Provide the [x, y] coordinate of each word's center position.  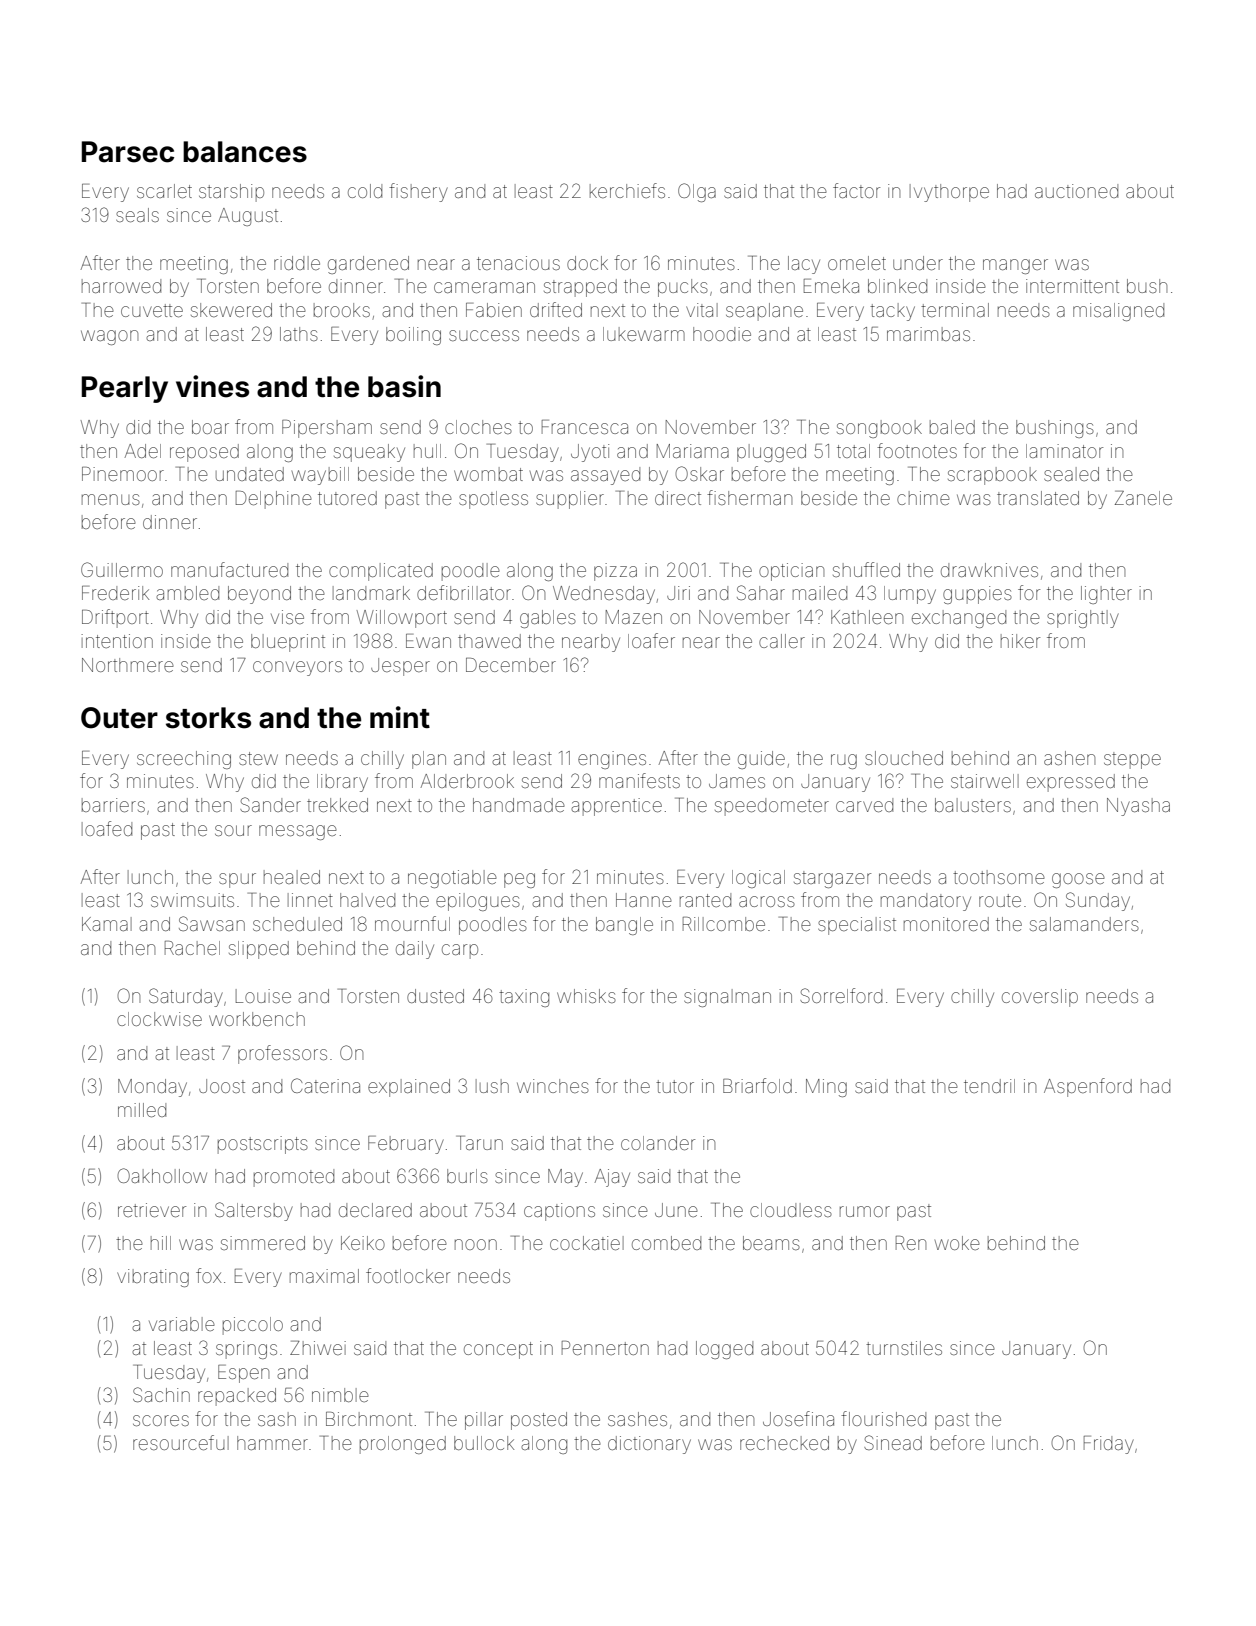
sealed [1071, 474]
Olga [697, 192]
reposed [204, 453]
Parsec [128, 152]
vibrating [153, 1278]
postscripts [263, 1145]
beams [771, 1243]
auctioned [1076, 191]
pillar [484, 1421]
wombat [488, 474]
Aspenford [1088, 1087]
